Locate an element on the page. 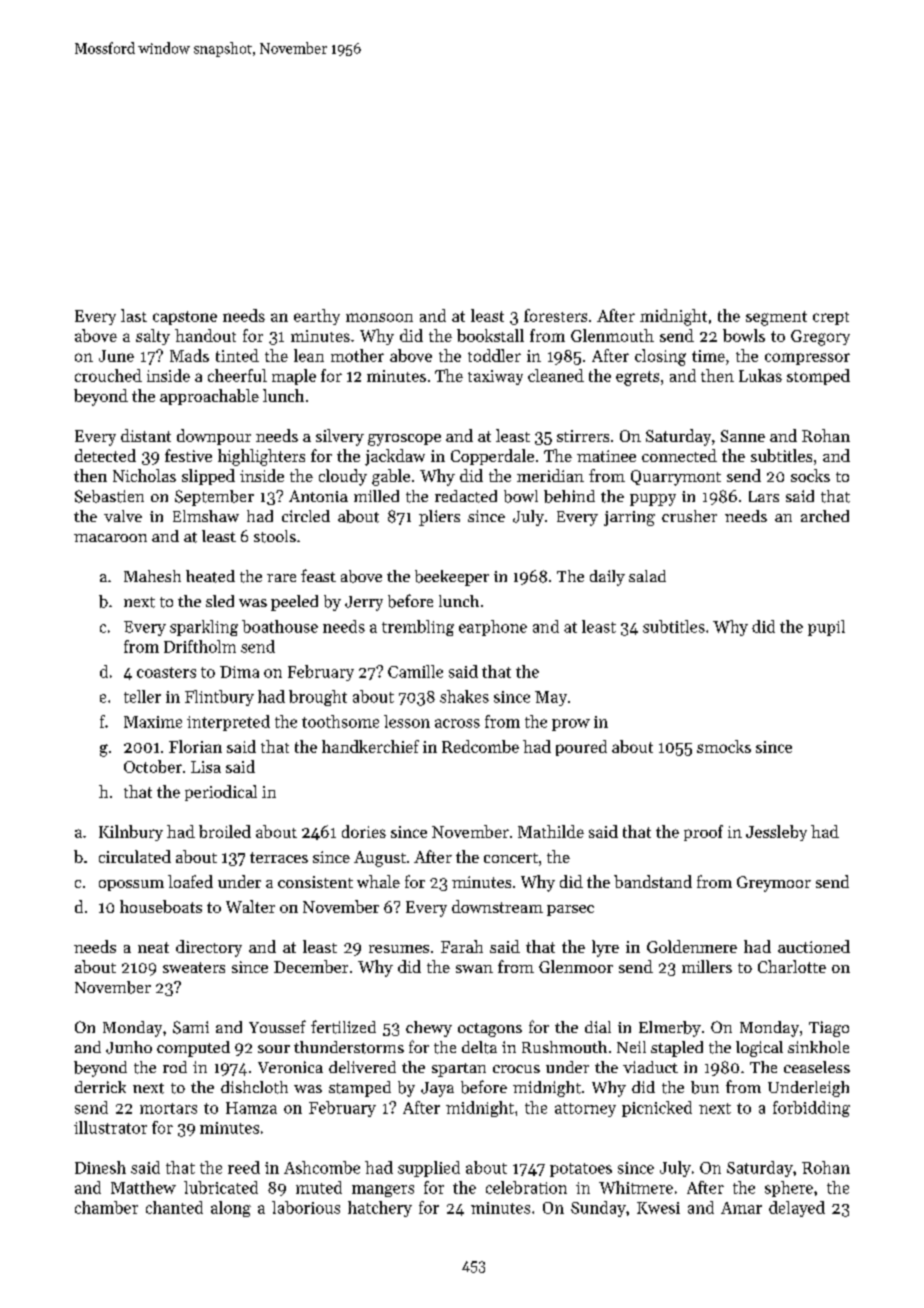  salad is located at coordinates (647, 576).
